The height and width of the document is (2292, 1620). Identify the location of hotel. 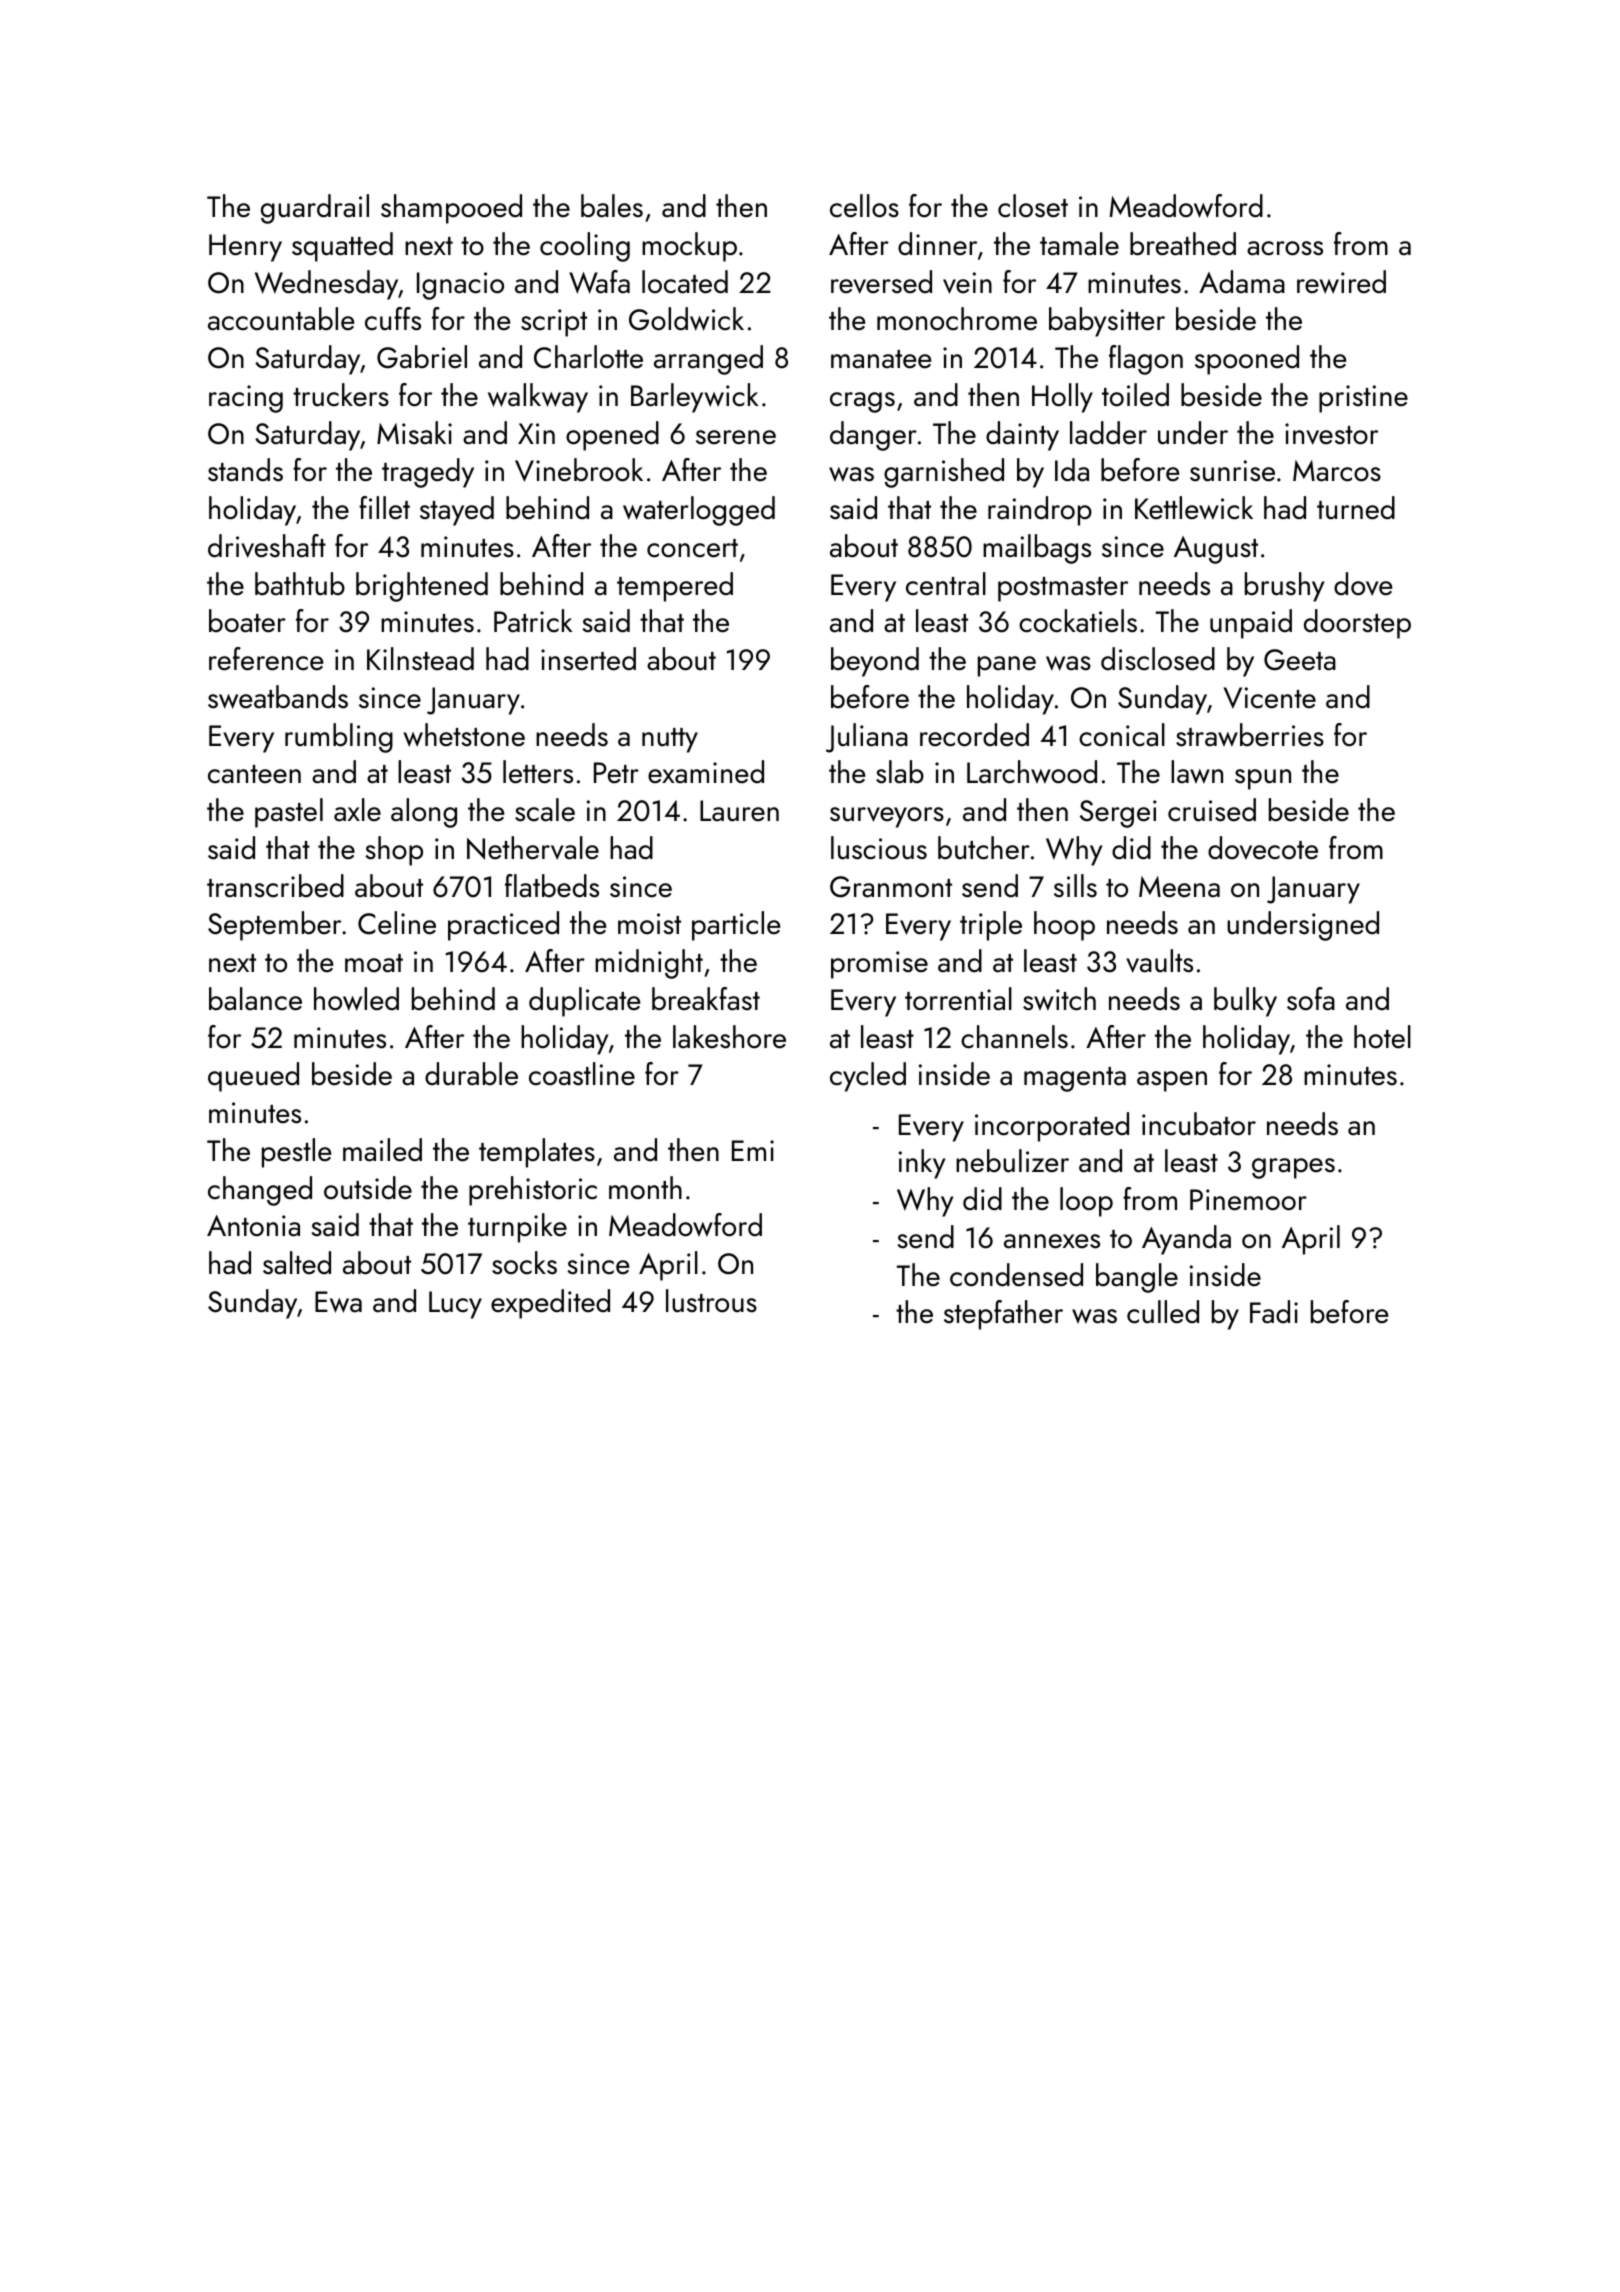
(1382, 1037).
